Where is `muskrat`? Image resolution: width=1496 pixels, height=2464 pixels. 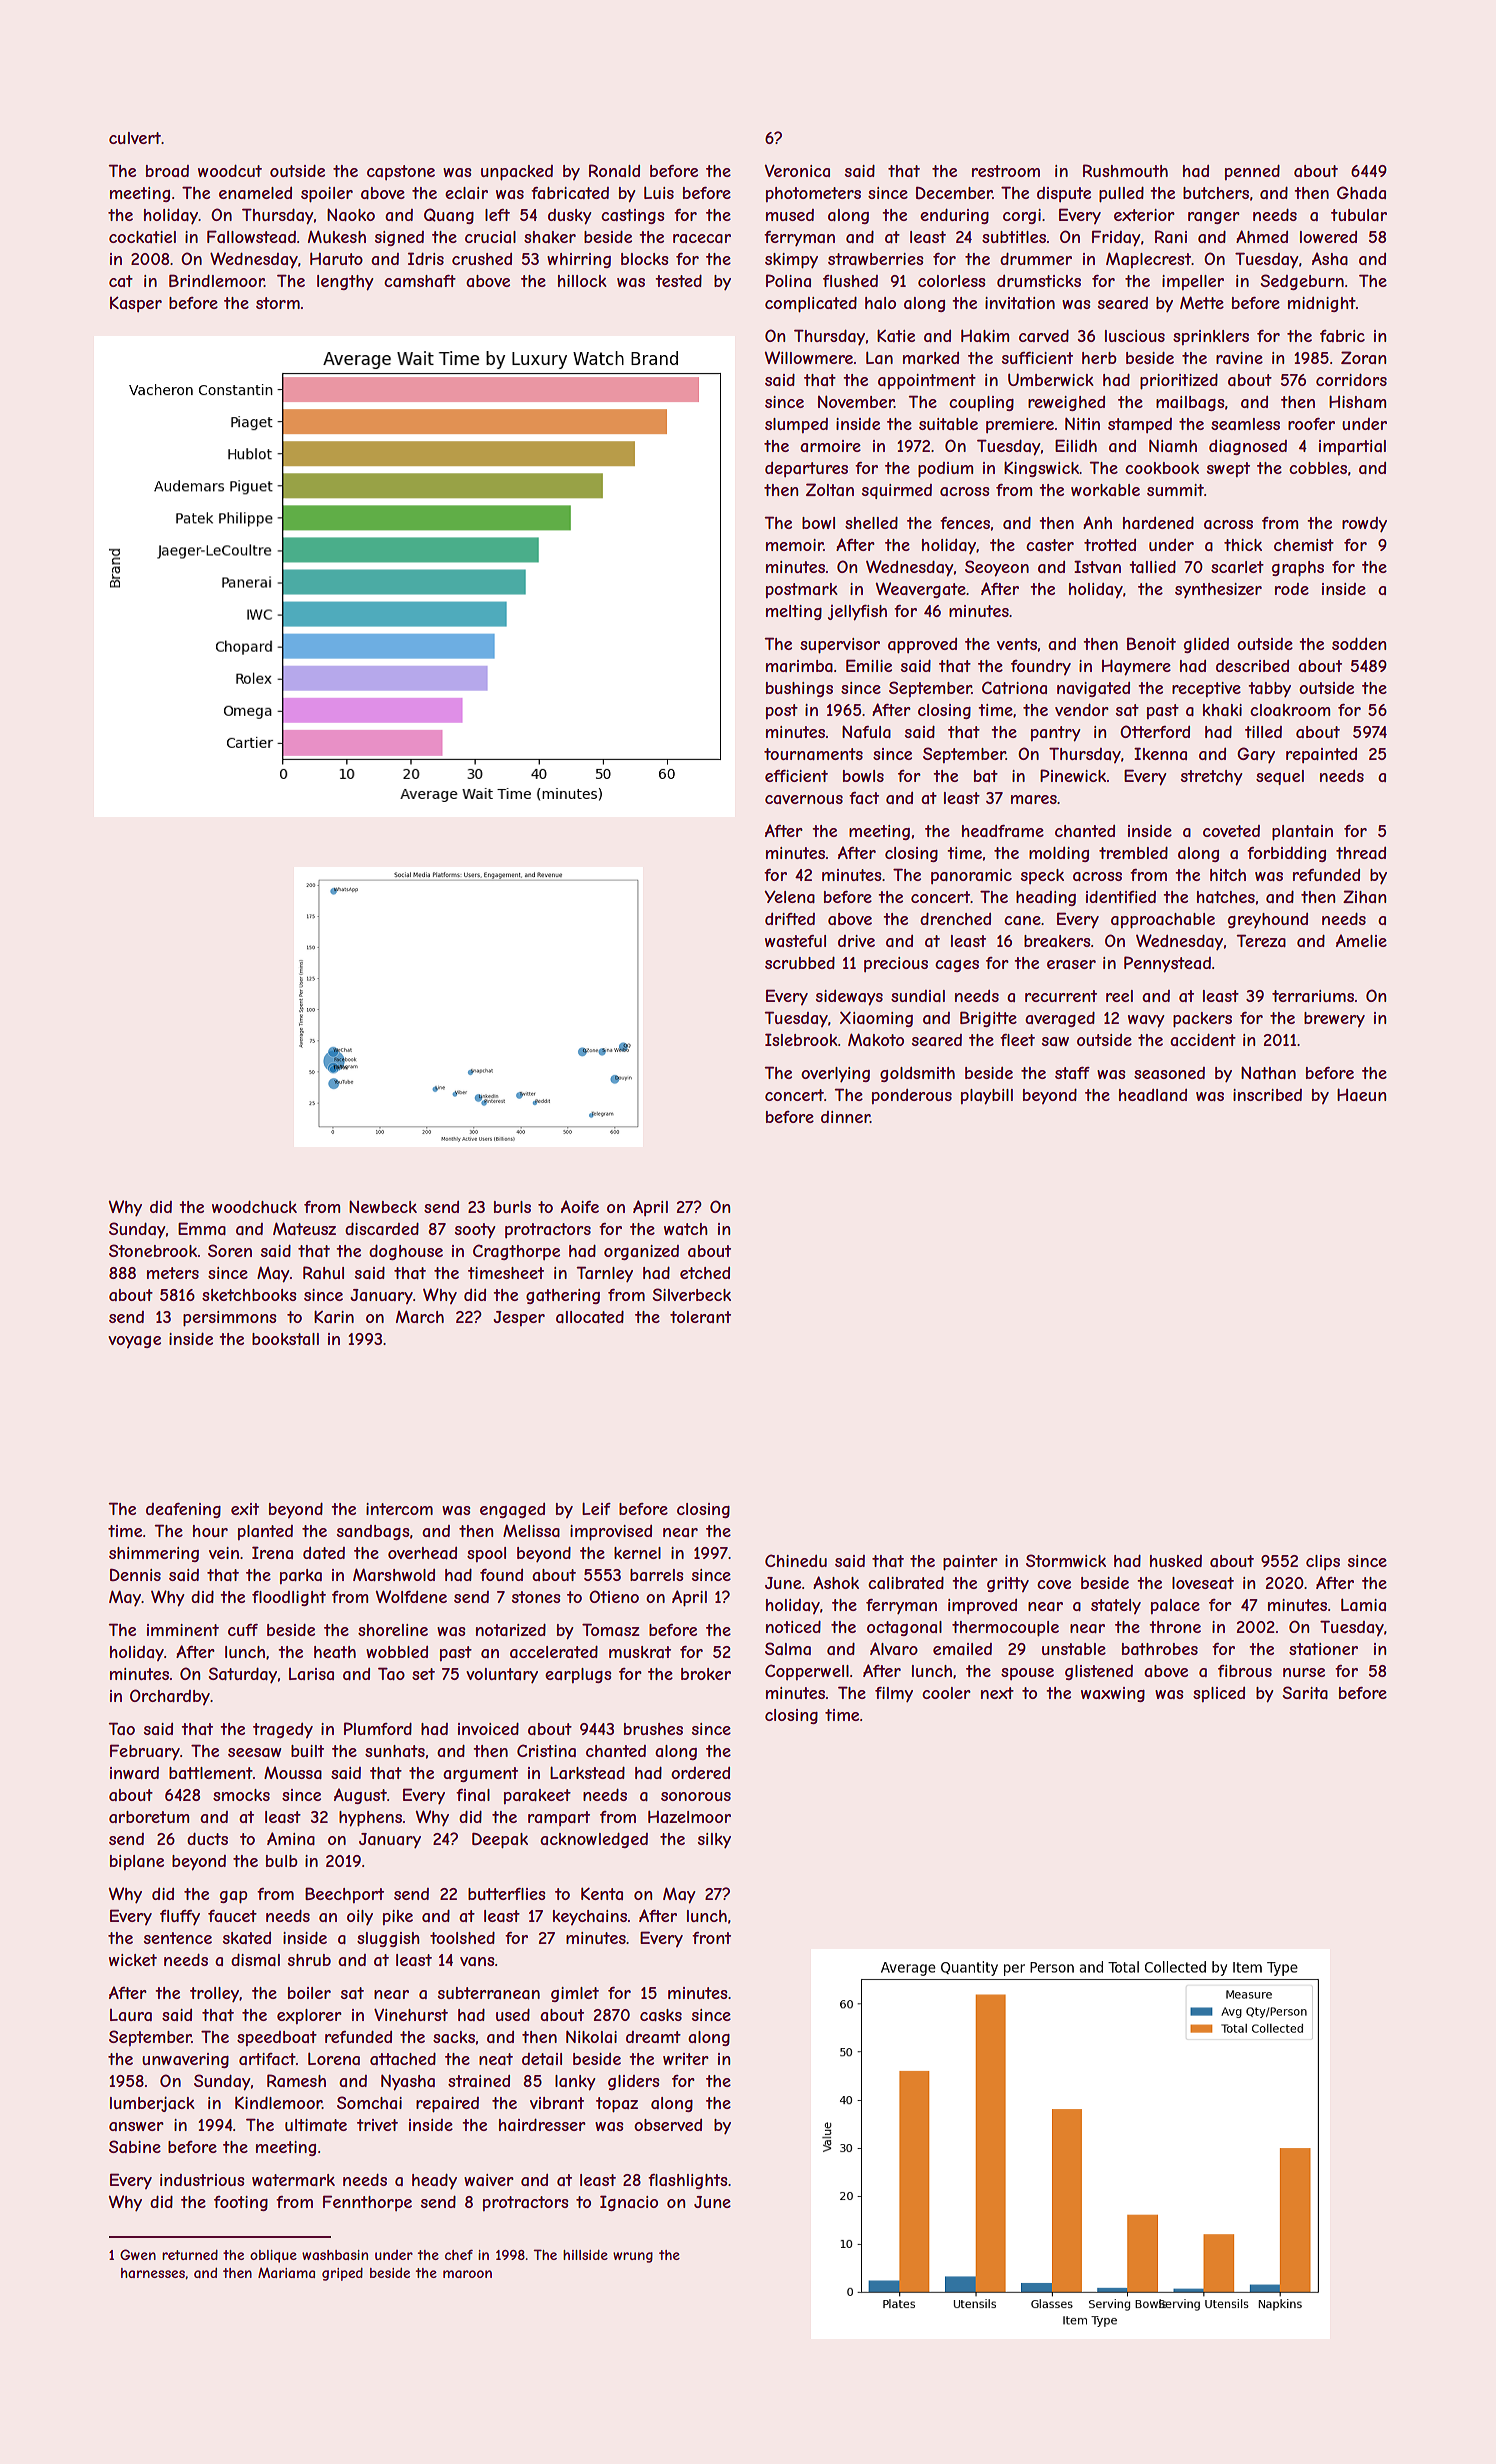
muskrat is located at coordinates (640, 1652).
